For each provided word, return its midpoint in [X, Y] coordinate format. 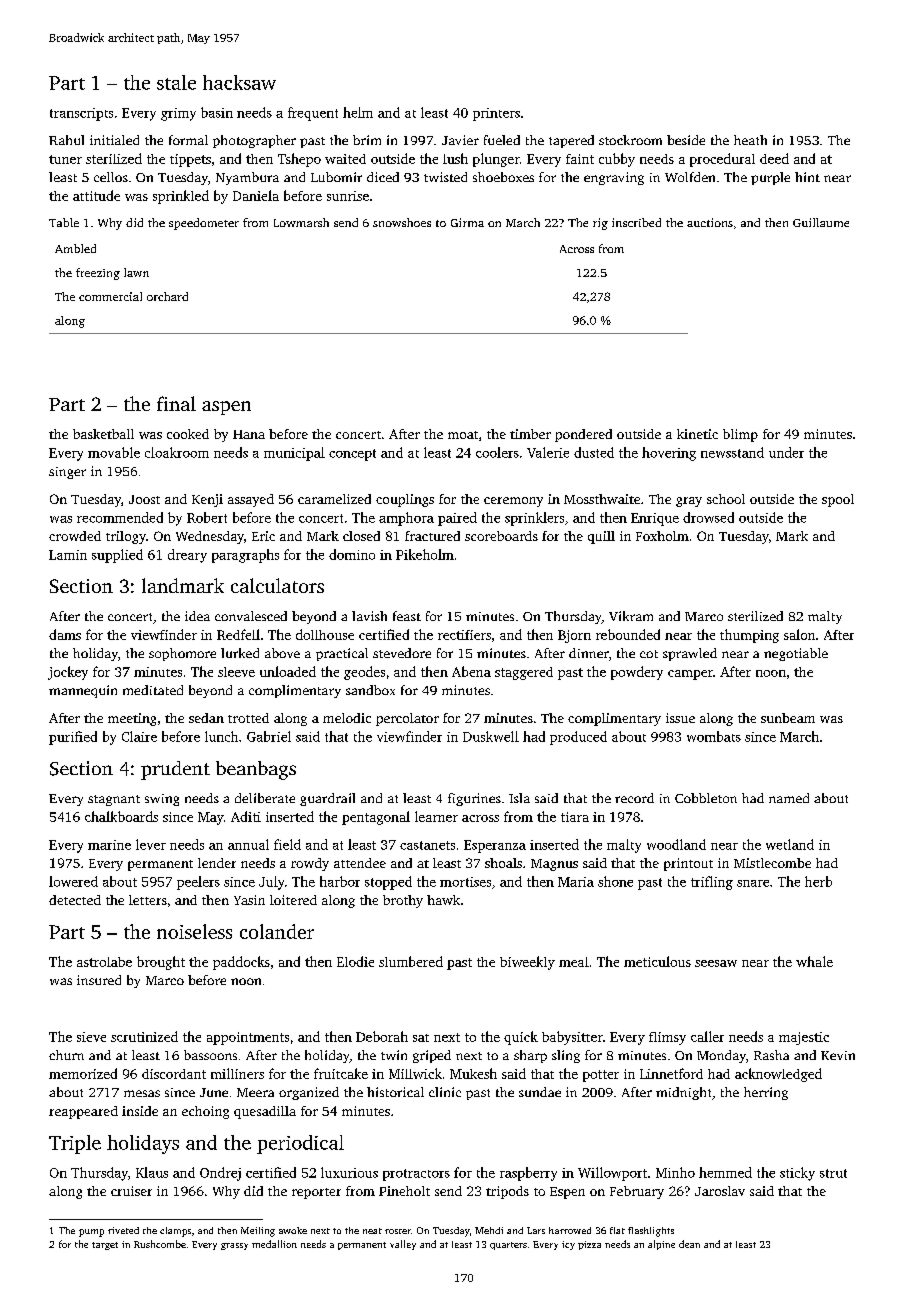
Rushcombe [160, 1244]
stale [176, 82]
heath [750, 140]
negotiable [796, 654]
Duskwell [491, 736]
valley [403, 1245]
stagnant [114, 800]
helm [358, 112]
